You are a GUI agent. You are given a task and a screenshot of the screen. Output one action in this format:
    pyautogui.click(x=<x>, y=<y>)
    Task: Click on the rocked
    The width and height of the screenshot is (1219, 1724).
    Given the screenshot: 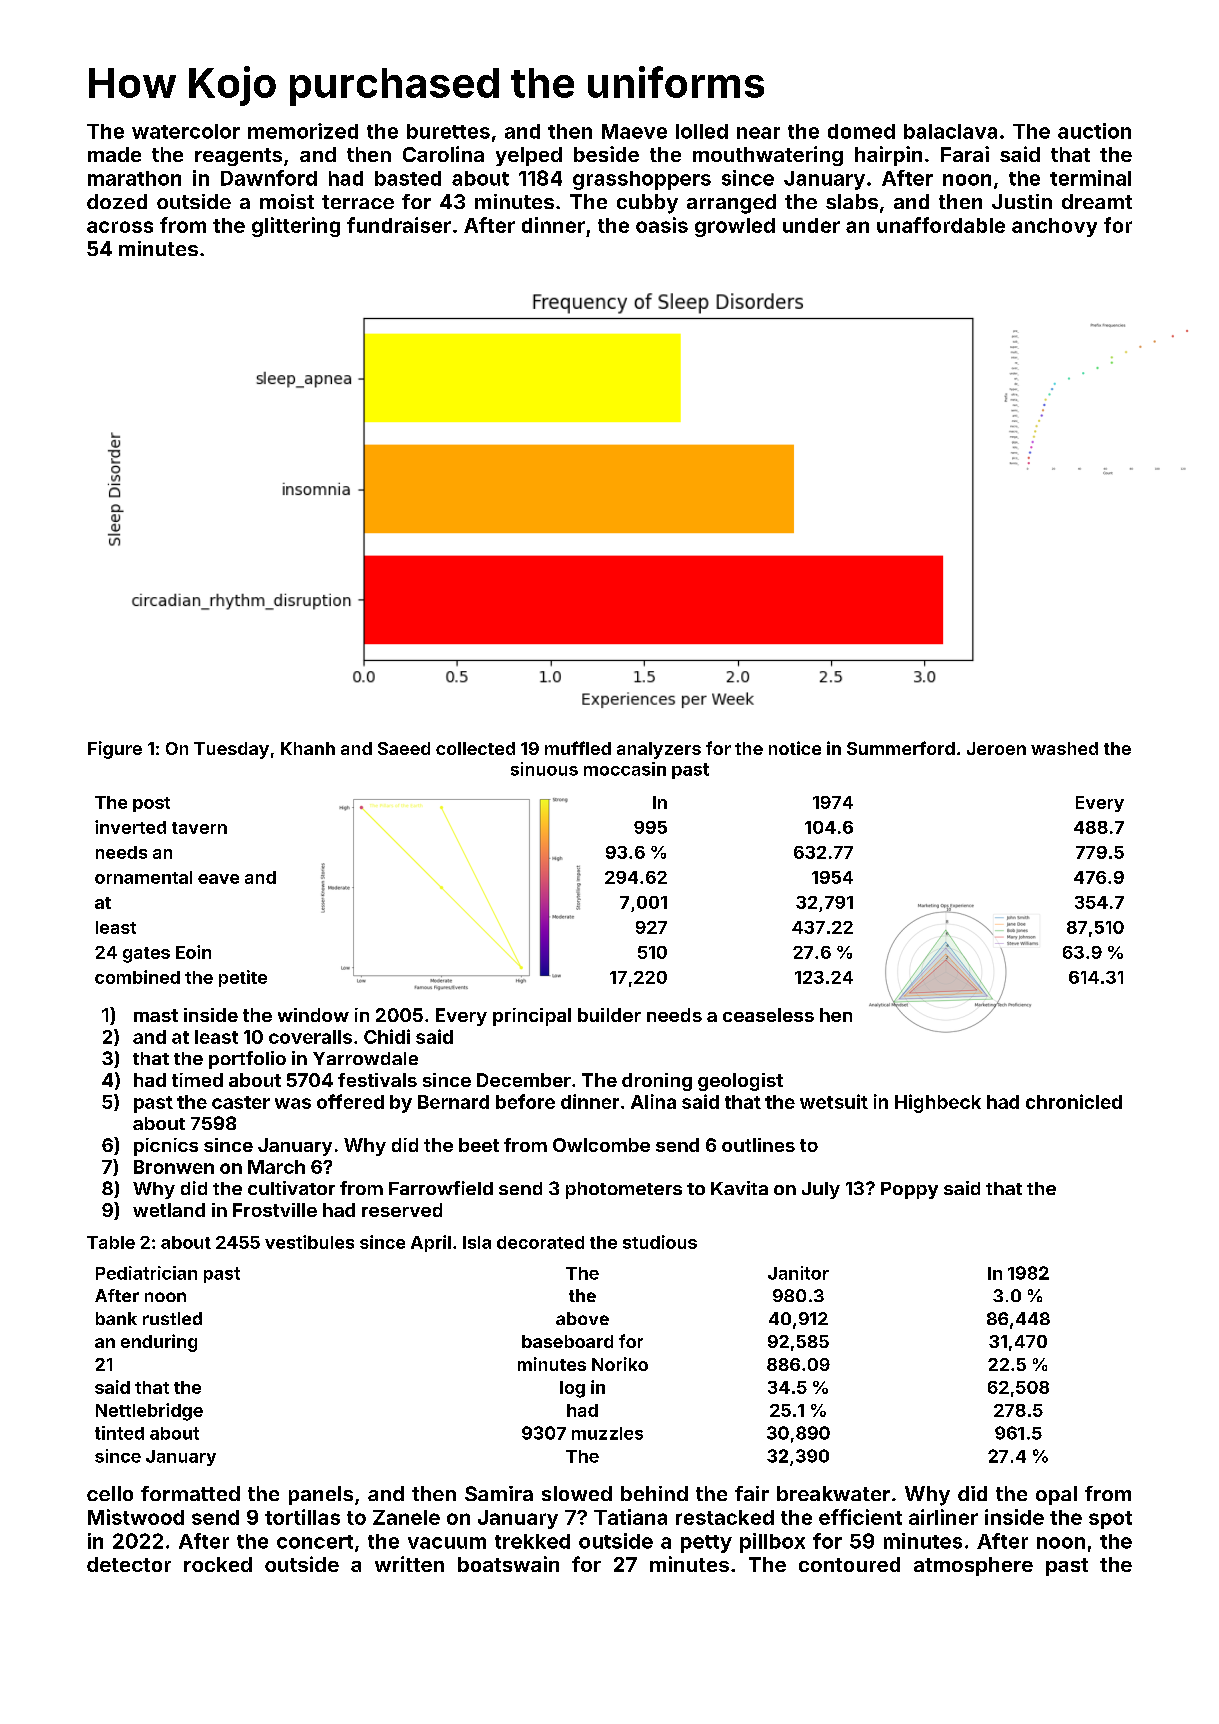 What is the action you would take?
    pyautogui.click(x=218, y=1564)
